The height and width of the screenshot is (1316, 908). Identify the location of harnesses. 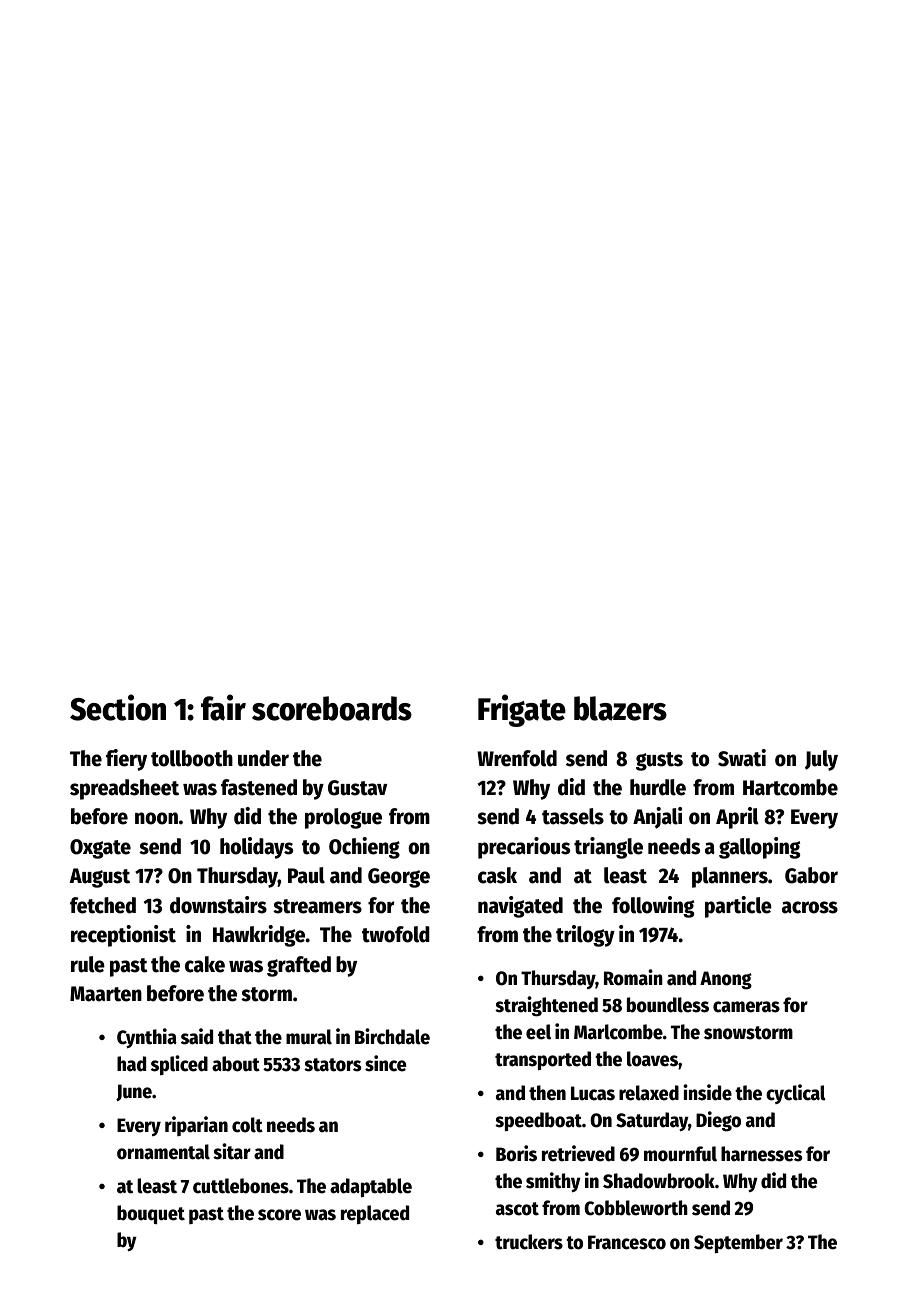
(761, 1154).
